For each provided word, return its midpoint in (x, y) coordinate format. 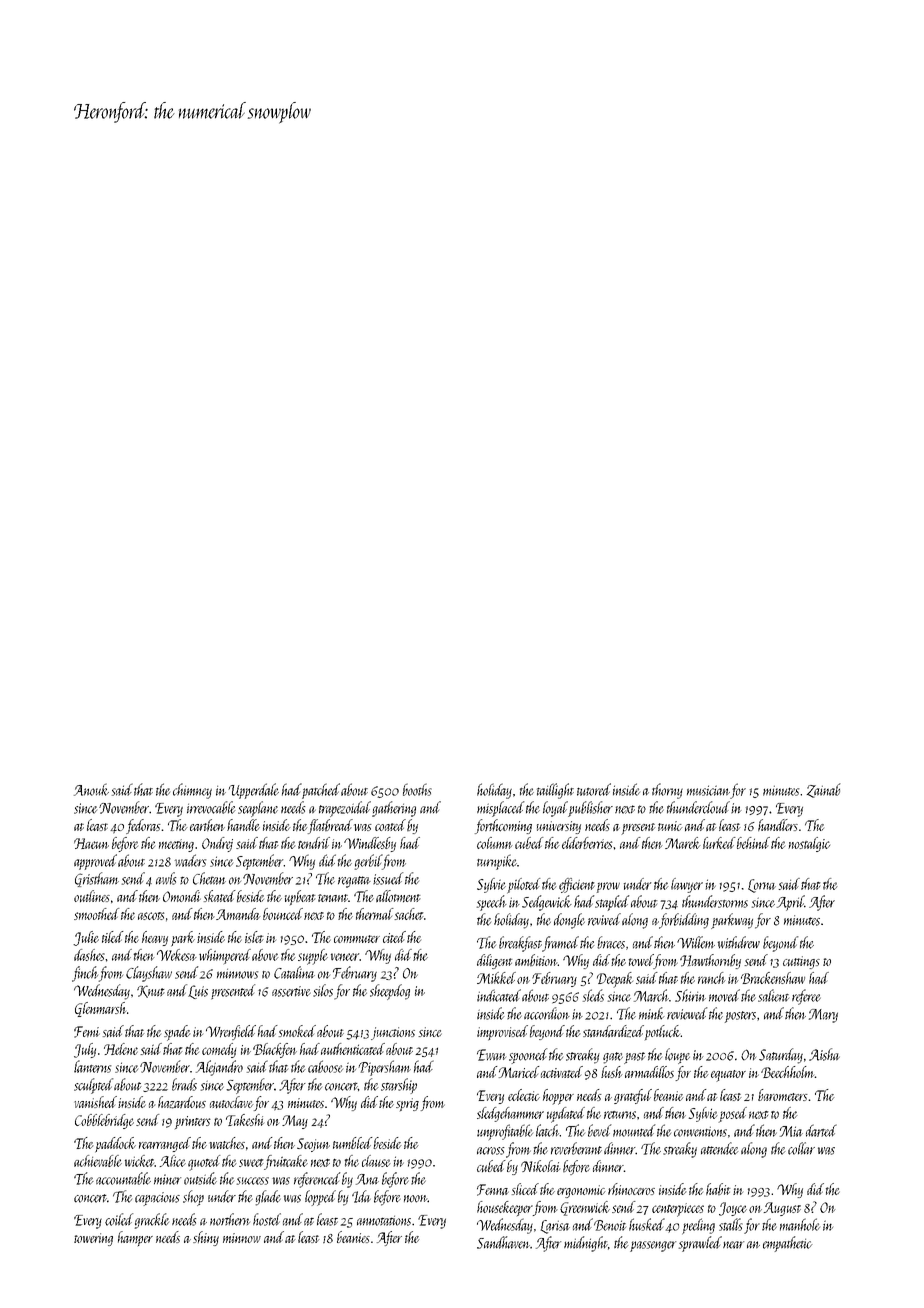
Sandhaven (503, 1242)
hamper (135, 1238)
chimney (192, 791)
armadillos (649, 1072)
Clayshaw (149, 974)
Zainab (824, 790)
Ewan (491, 1055)
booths (417, 789)
